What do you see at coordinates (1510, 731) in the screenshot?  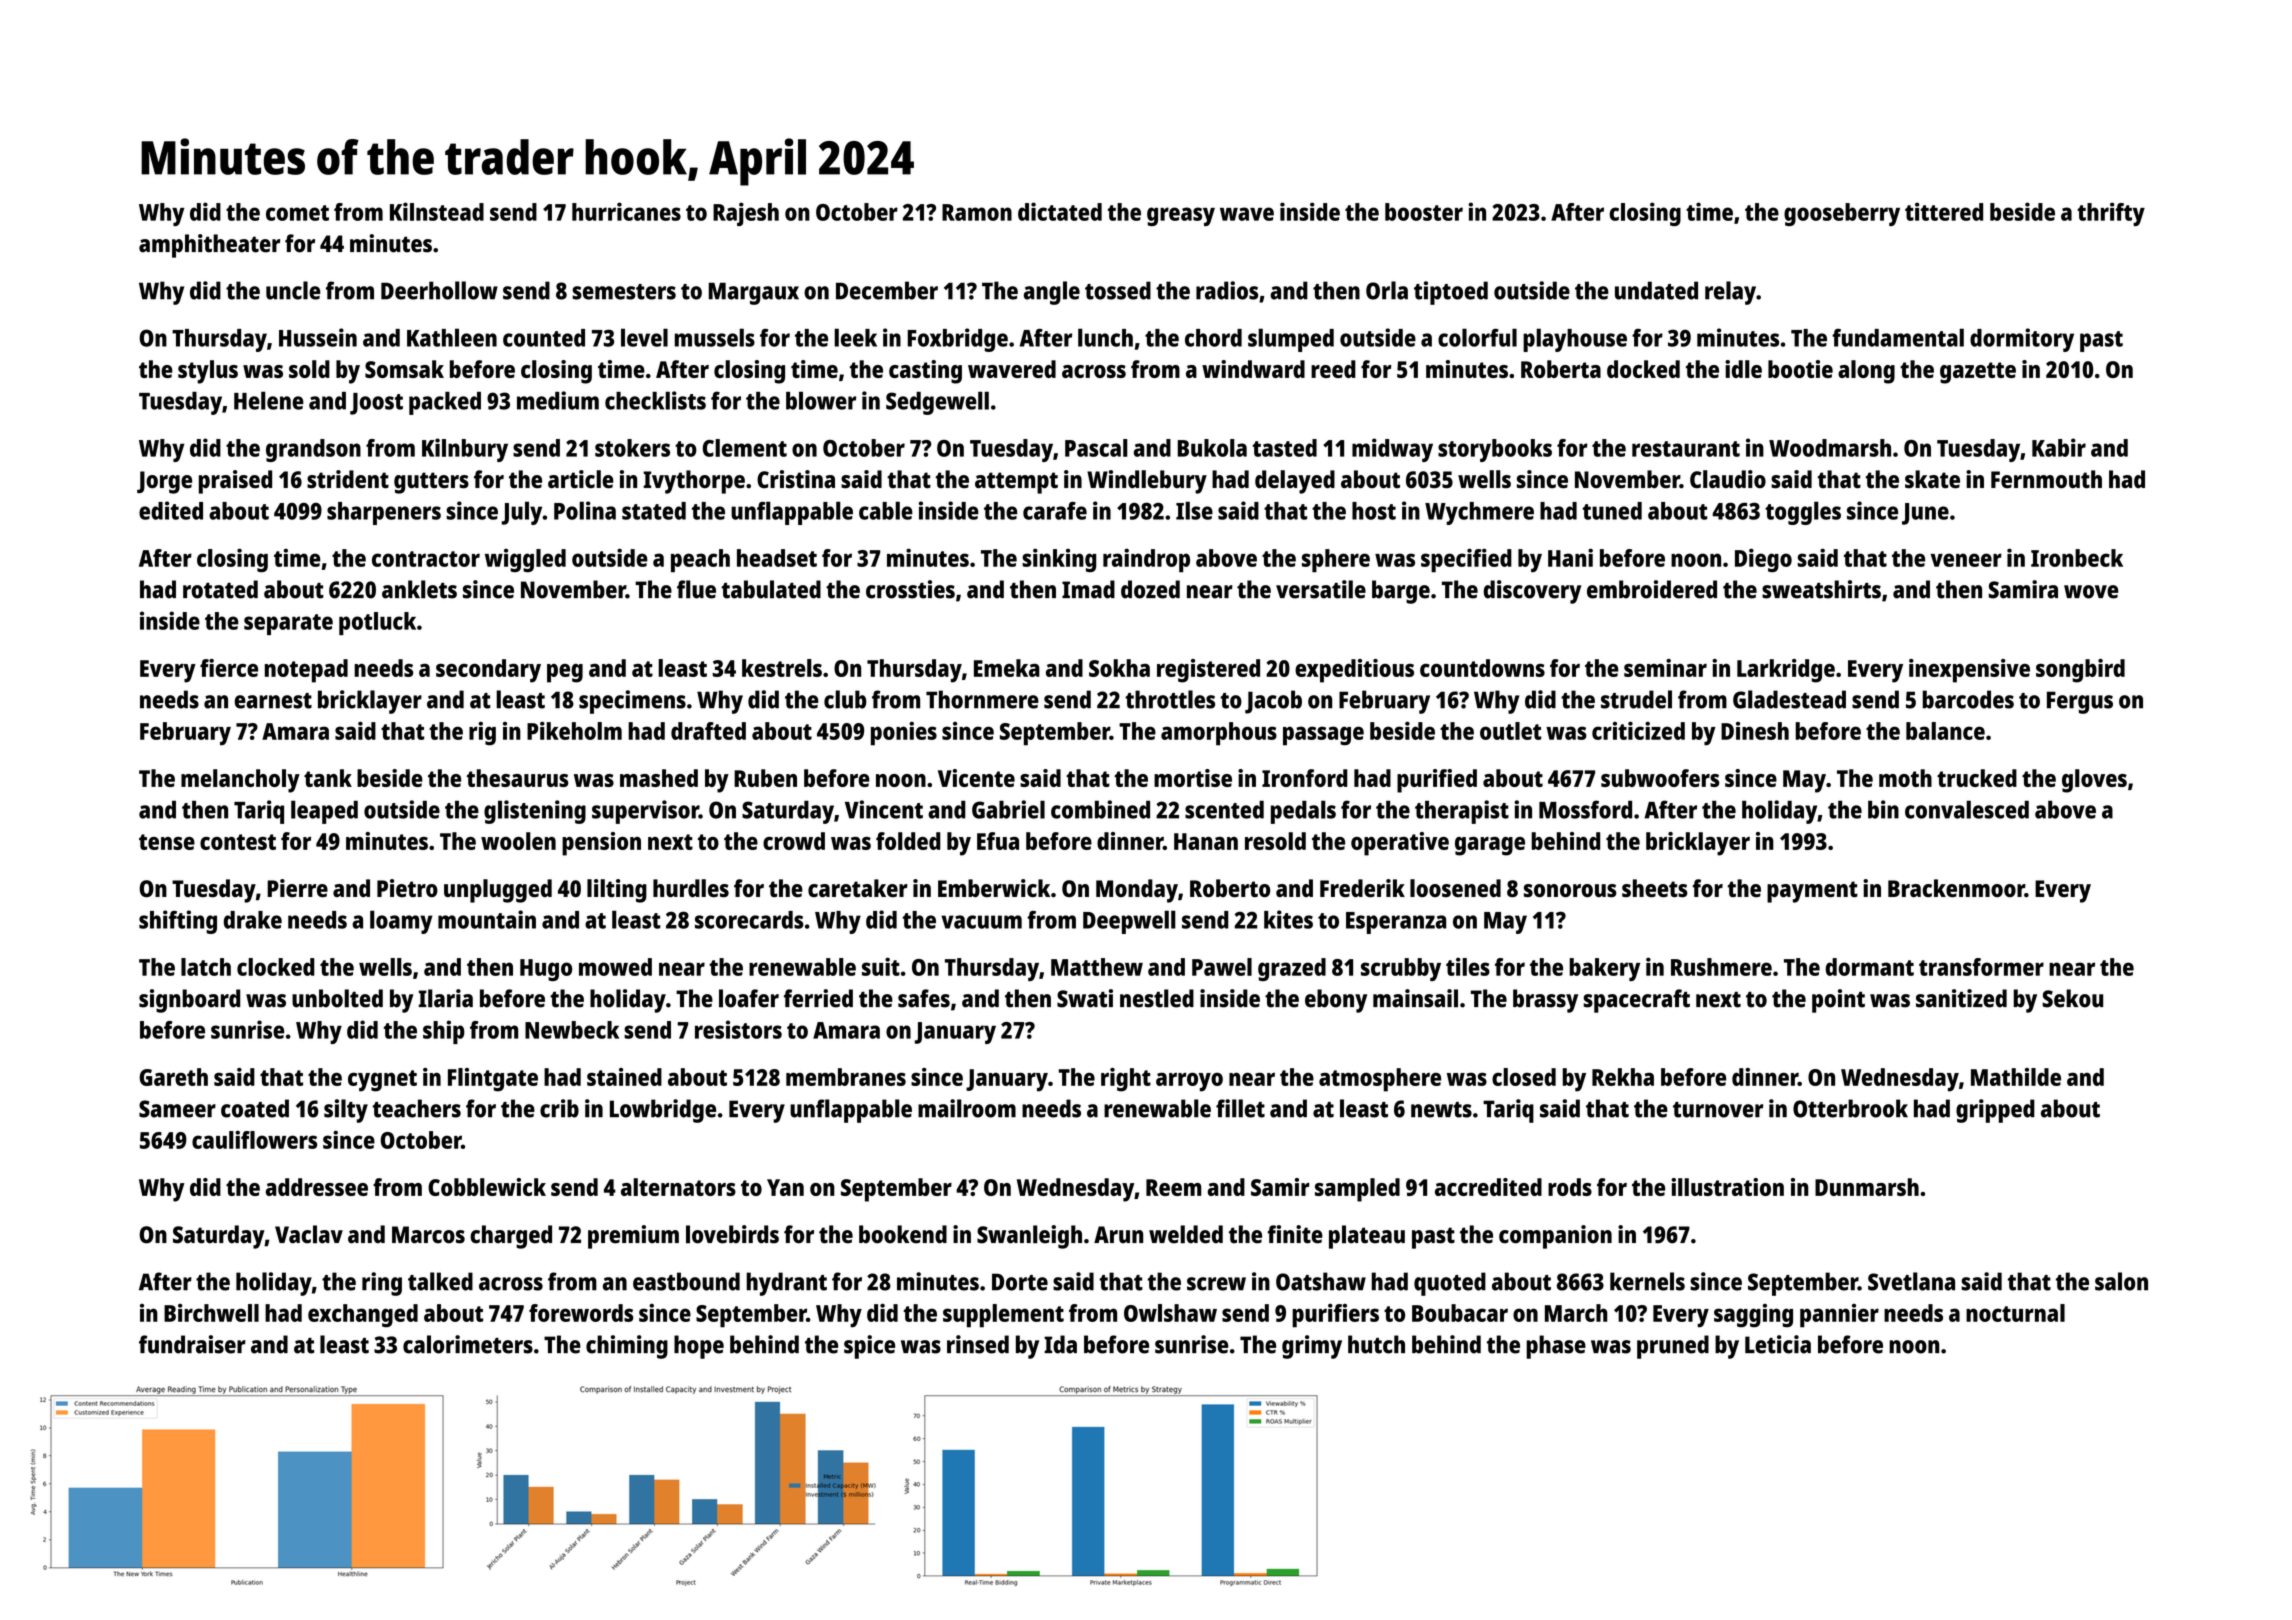 I see `outlet` at bounding box center [1510, 731].
